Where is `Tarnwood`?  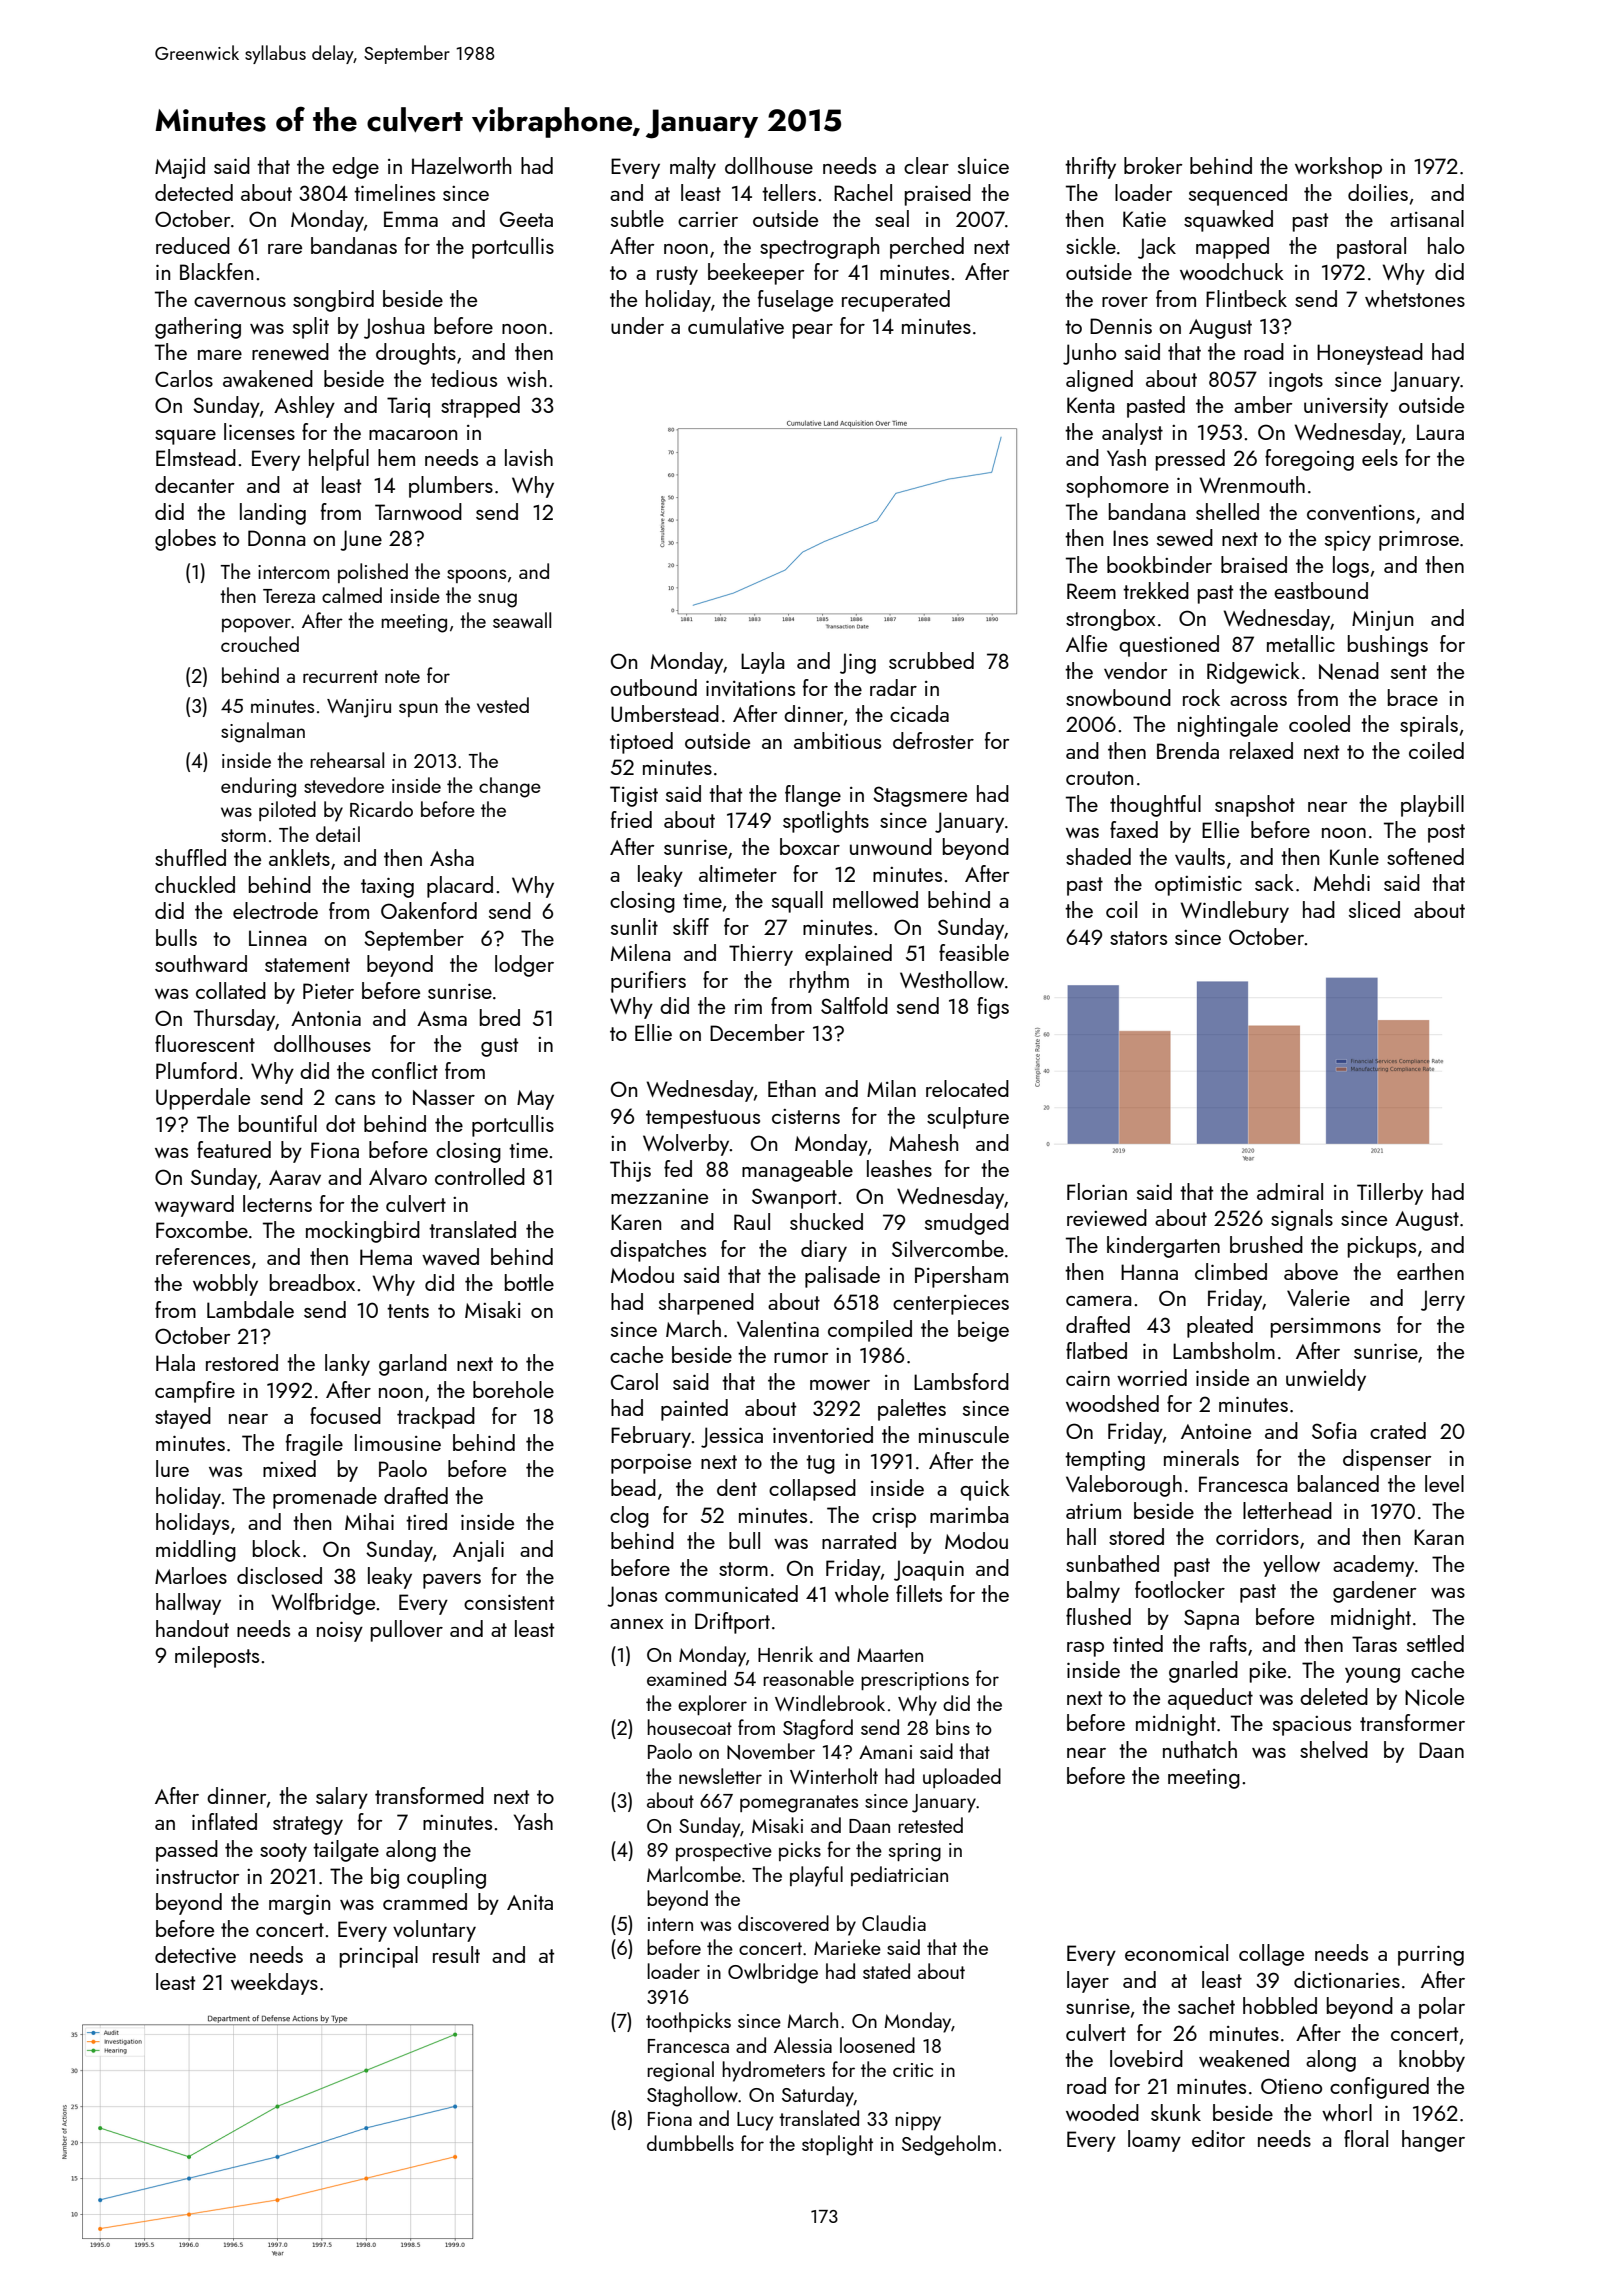
Tarnwood is located at coordinates (418, 511).
